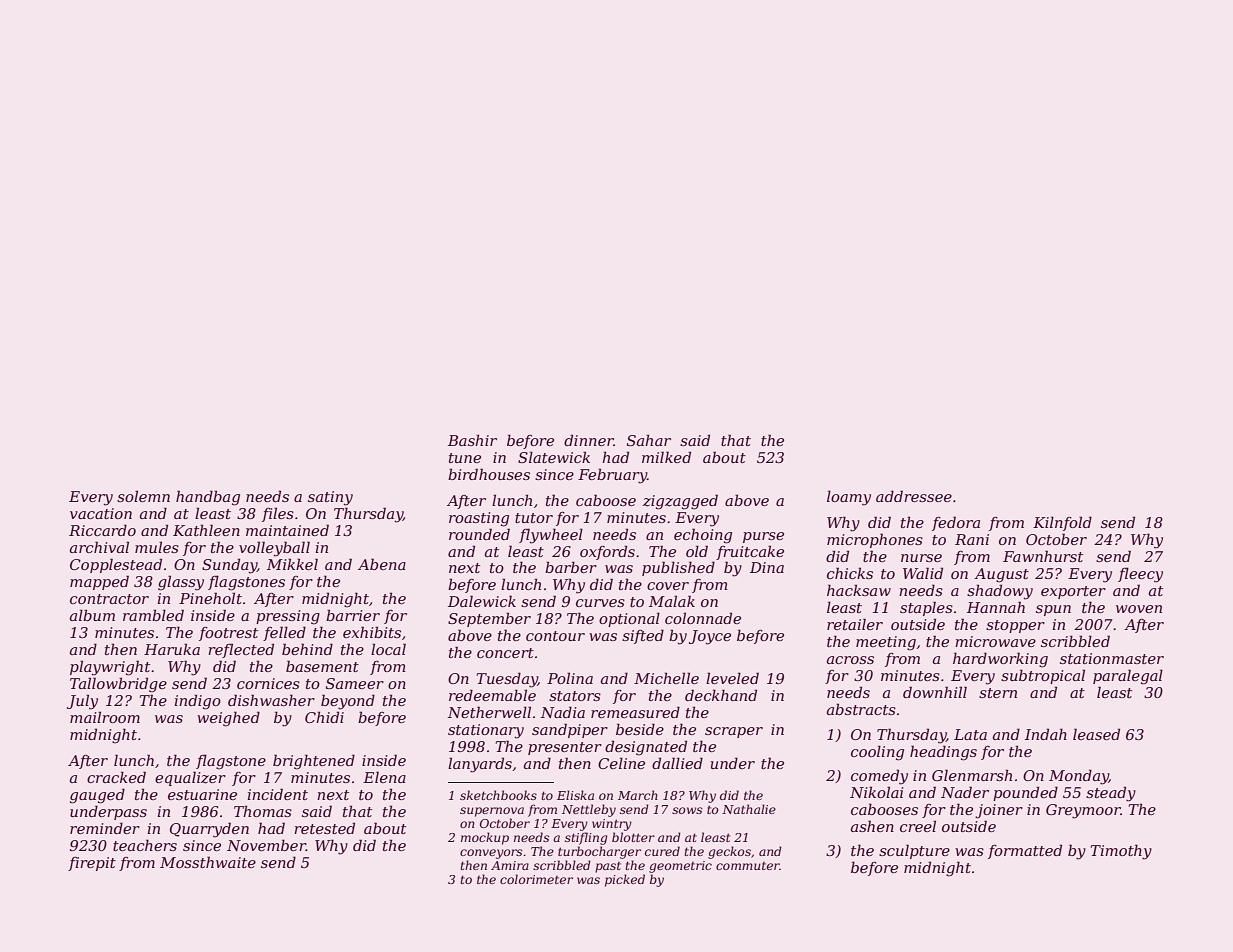 This screenshot has height=952, width=1233. I want to click on Mossthwaite, so click(208, 862).
